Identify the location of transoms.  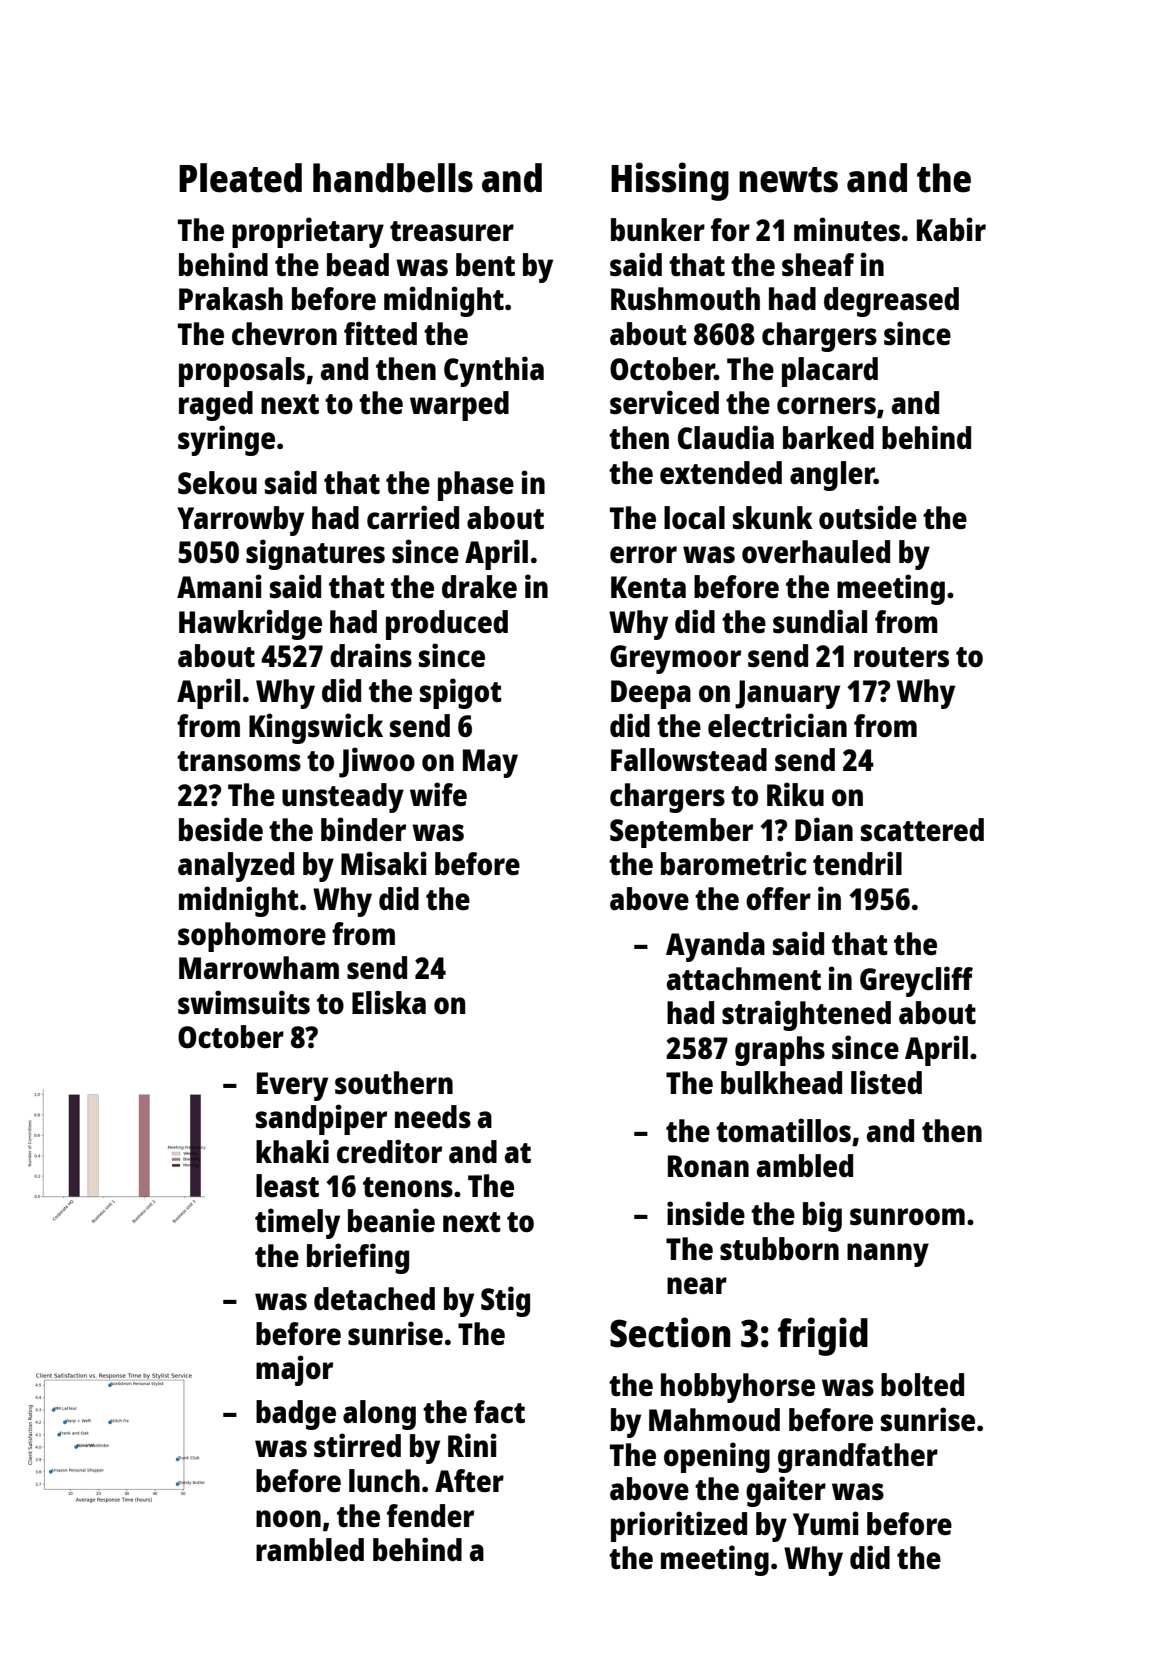
(239, 761).
